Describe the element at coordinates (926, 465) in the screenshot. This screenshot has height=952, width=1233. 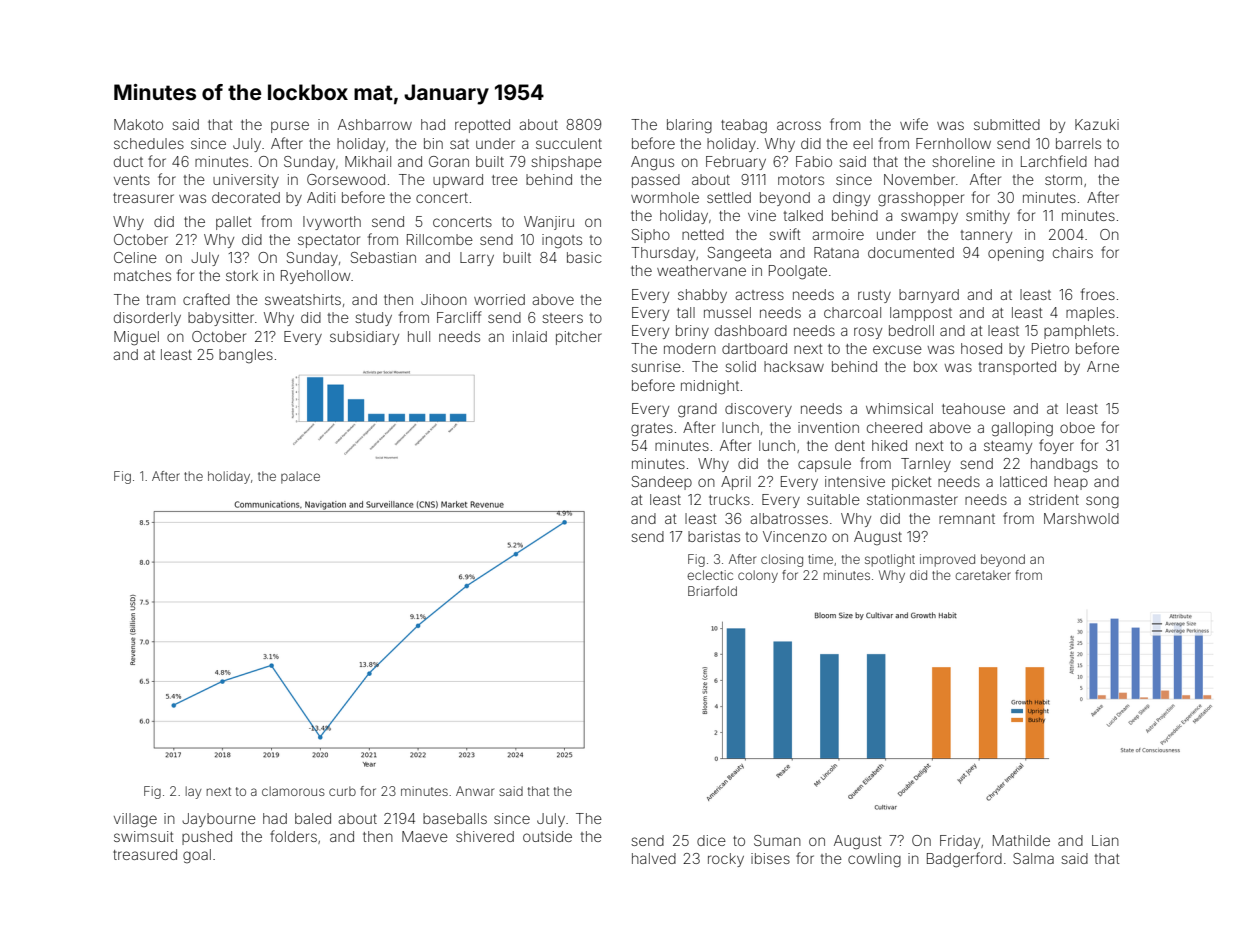
I see `Tarnley` at that location.
